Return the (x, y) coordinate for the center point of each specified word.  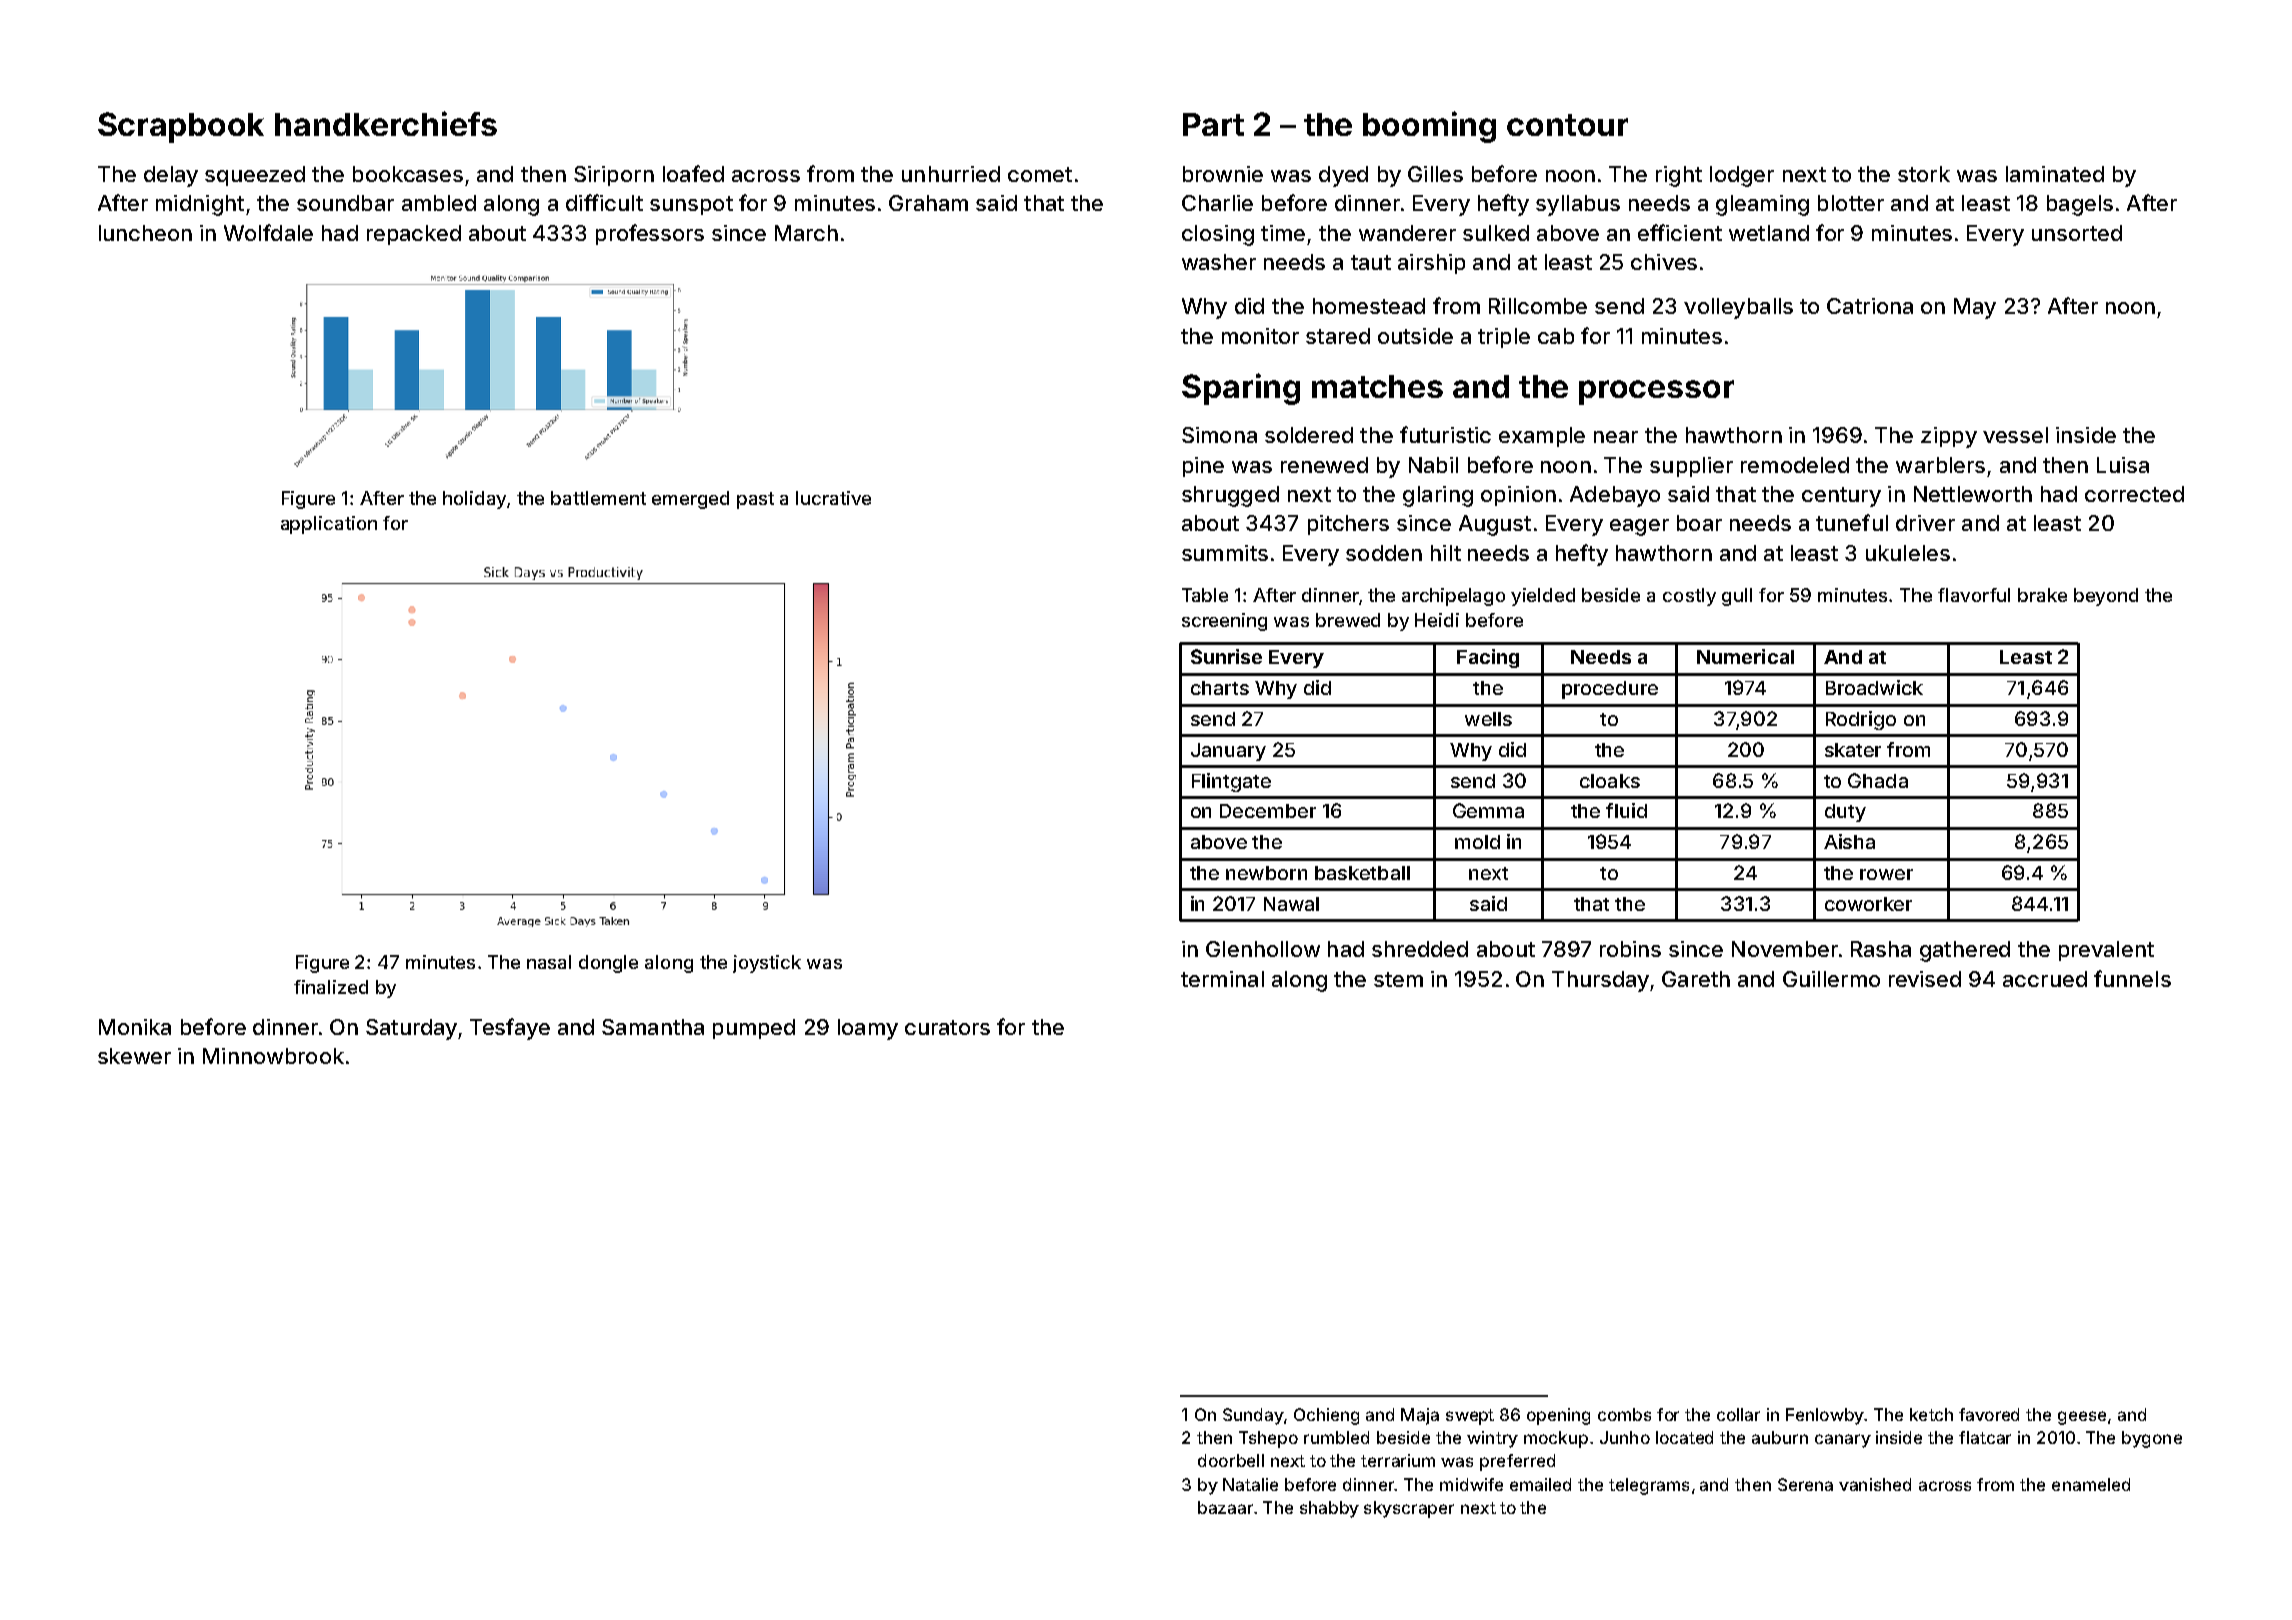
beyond (2106, 597)
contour (1567, 125)
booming (1429, 127)
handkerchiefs (386, 123)
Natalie (1250, 1484)
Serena (1805, 1484)
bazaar (1225, 1507)
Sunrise (1226, 656)
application (329, 525)
